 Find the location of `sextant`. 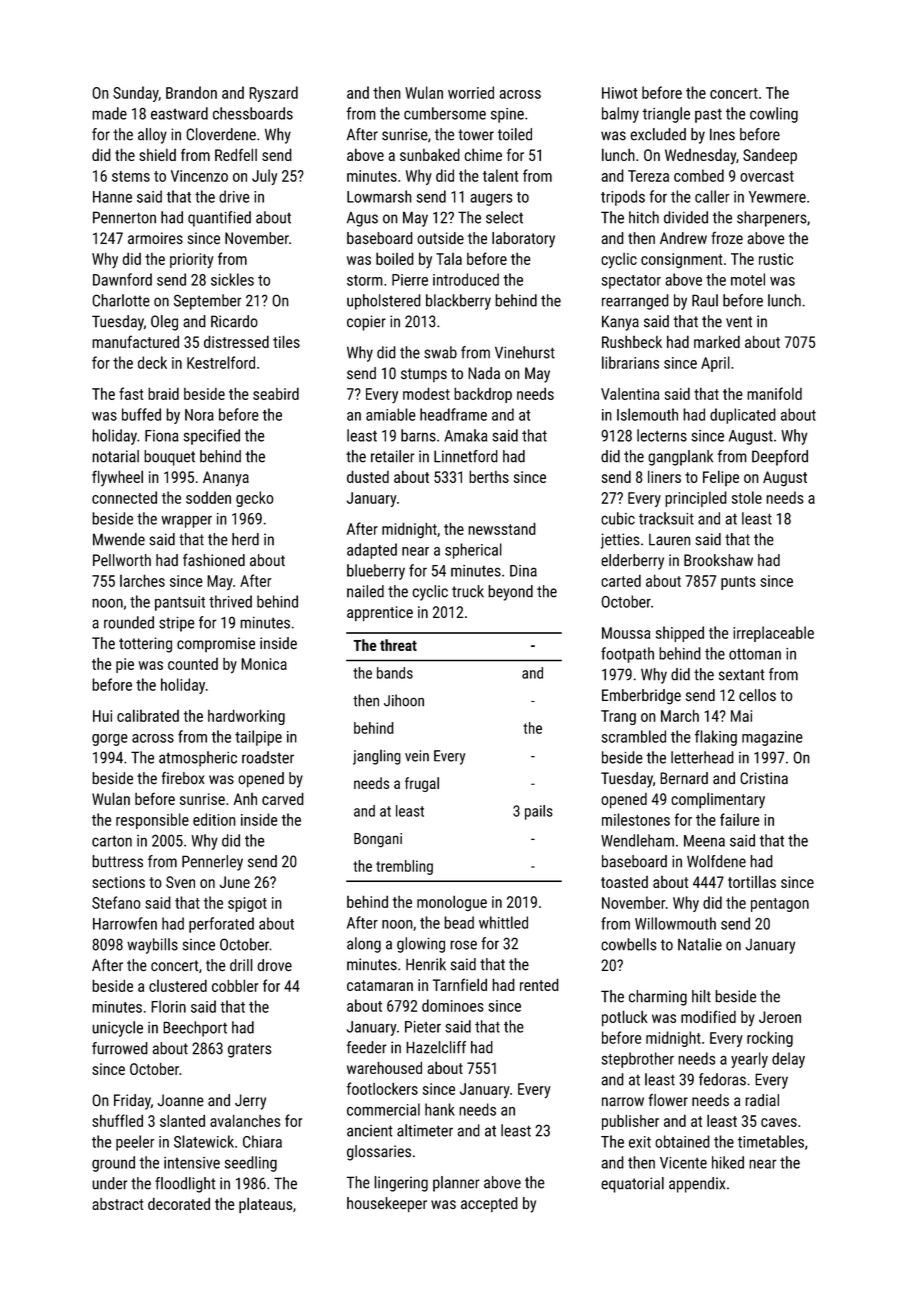

sextant is located at coordinates (741, 675).
